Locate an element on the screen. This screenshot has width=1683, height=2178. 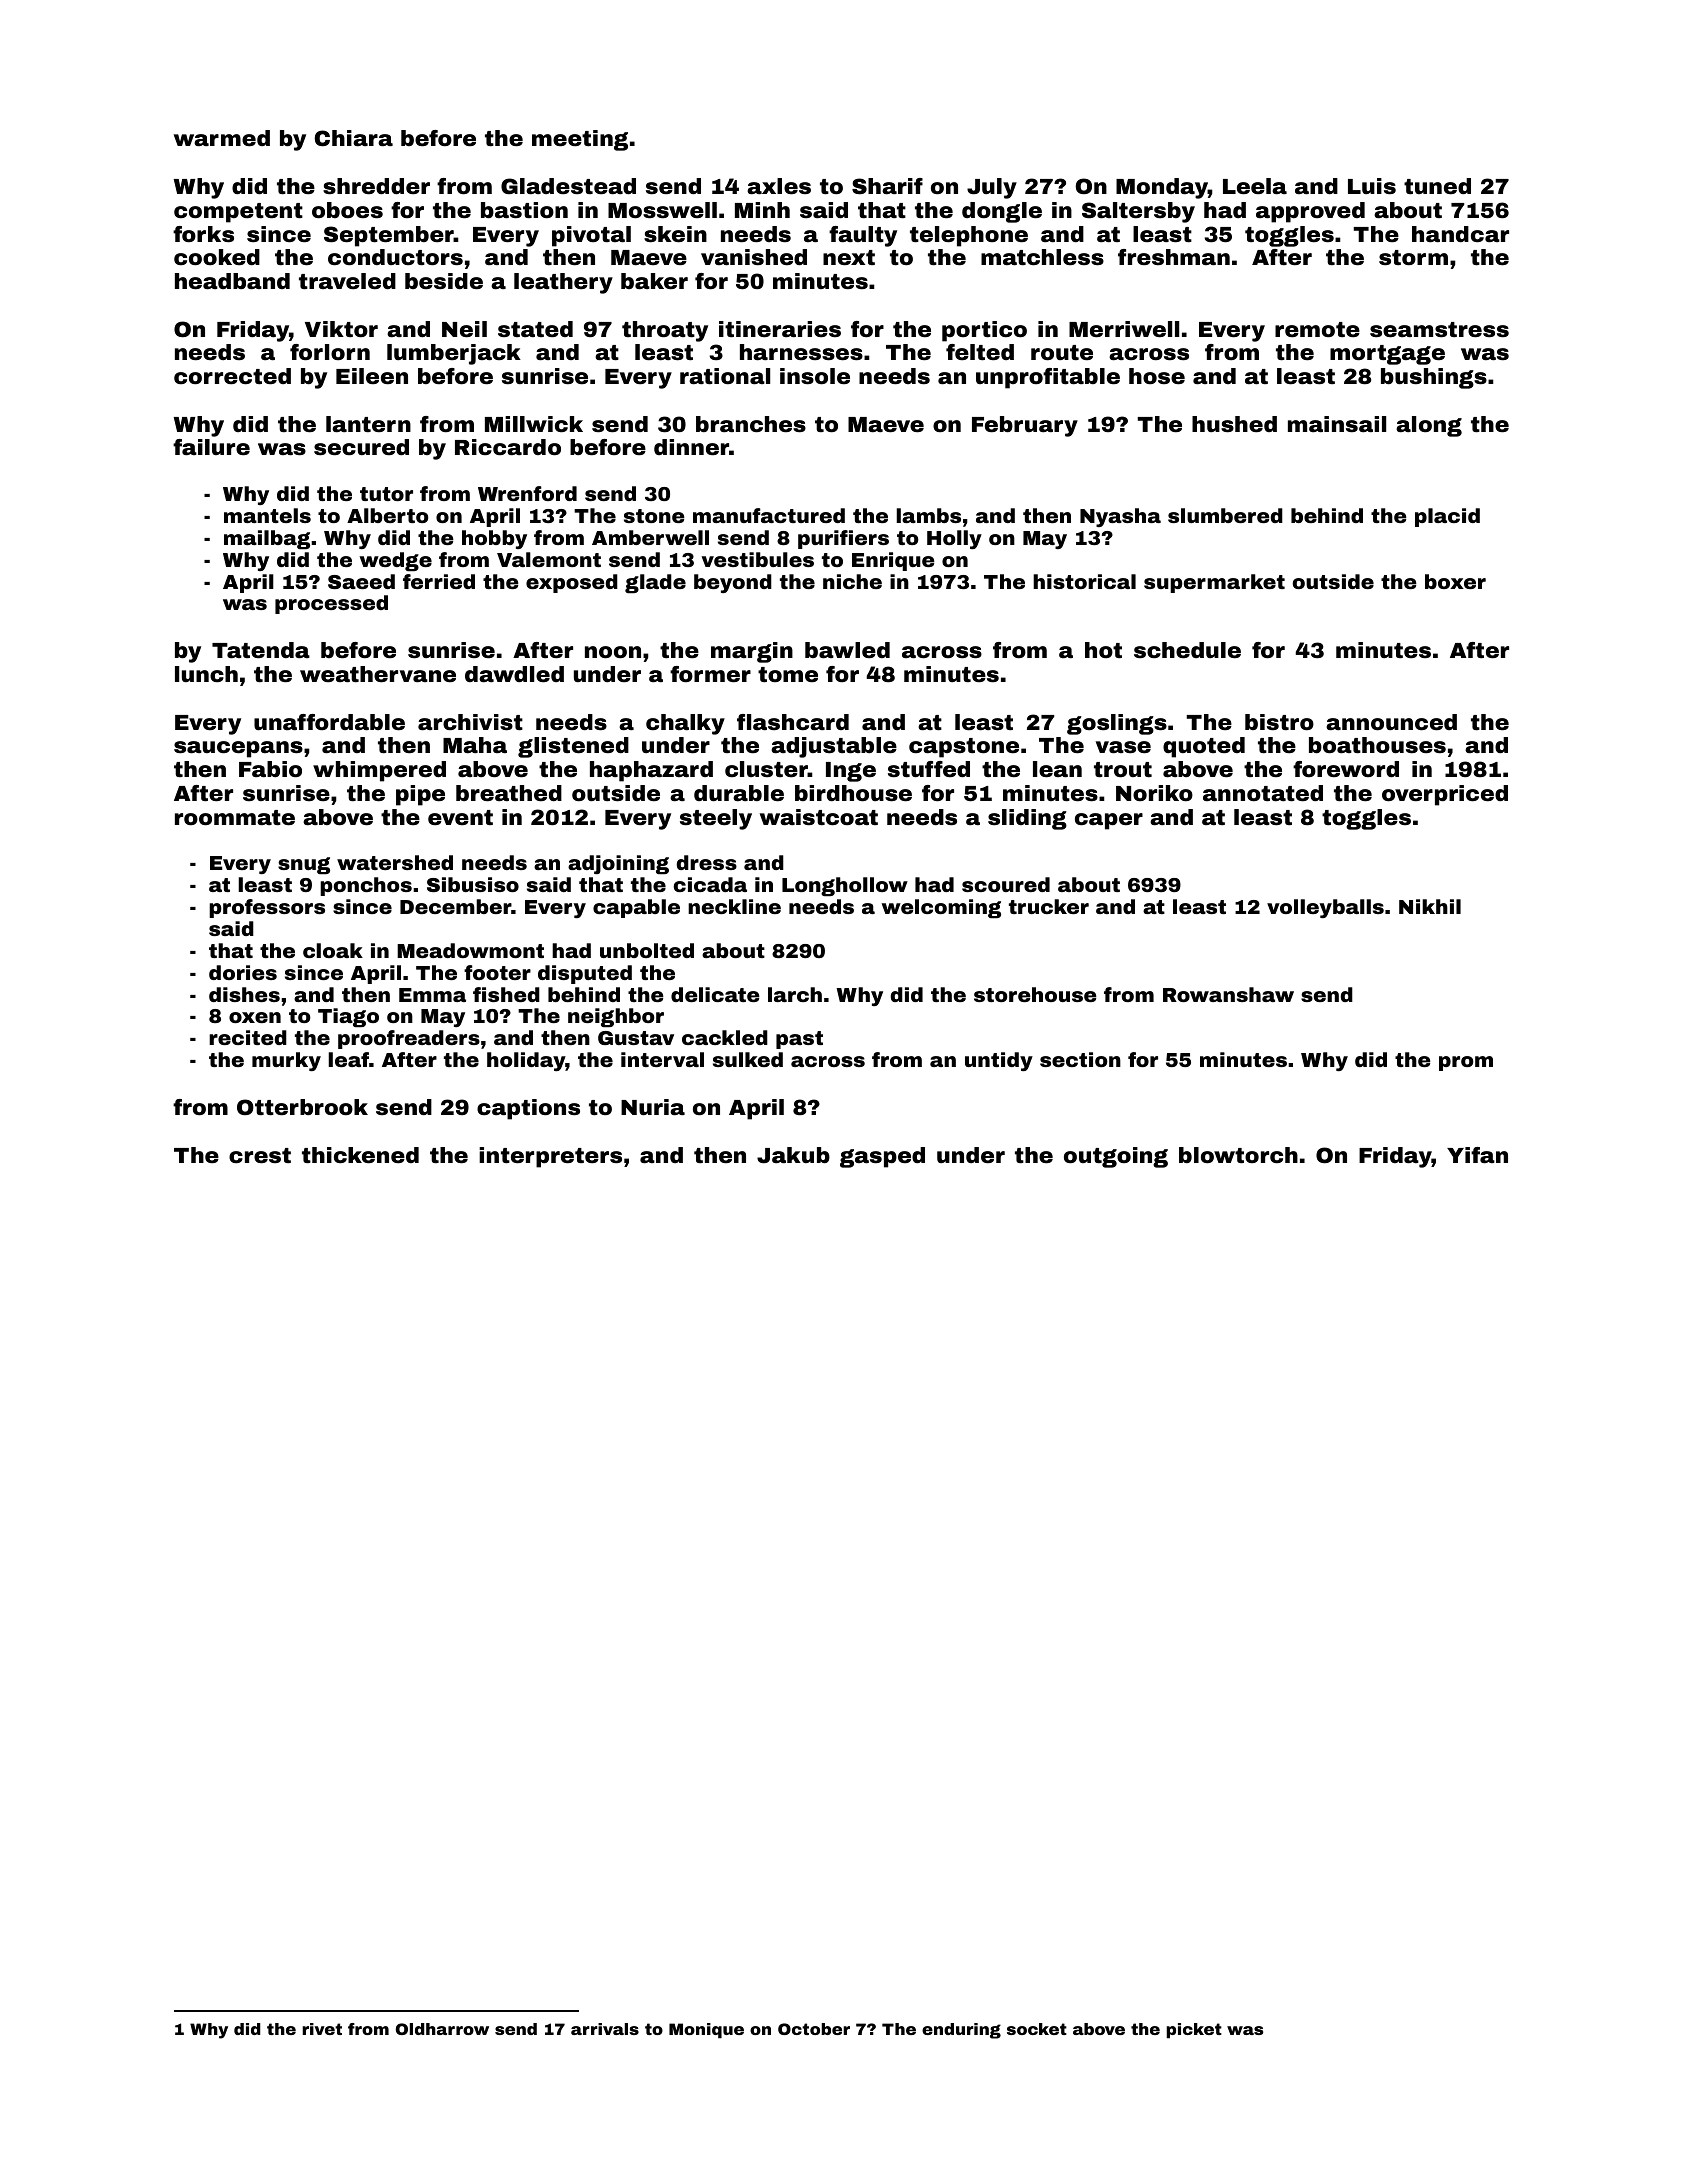
roommate is located at coordinates (235, 818).
